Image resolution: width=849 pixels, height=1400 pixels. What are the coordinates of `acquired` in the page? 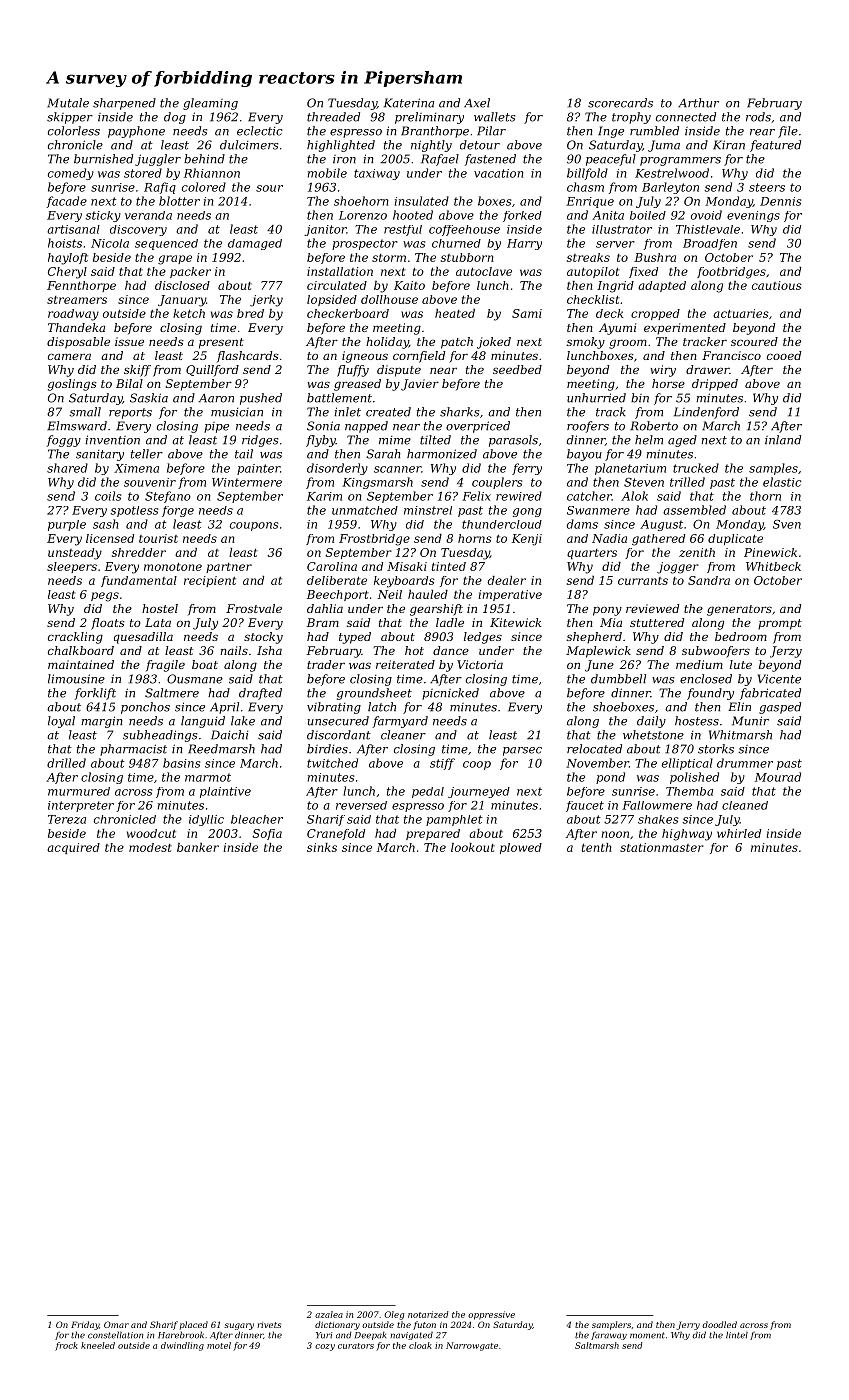 It's located at (73, 848).
